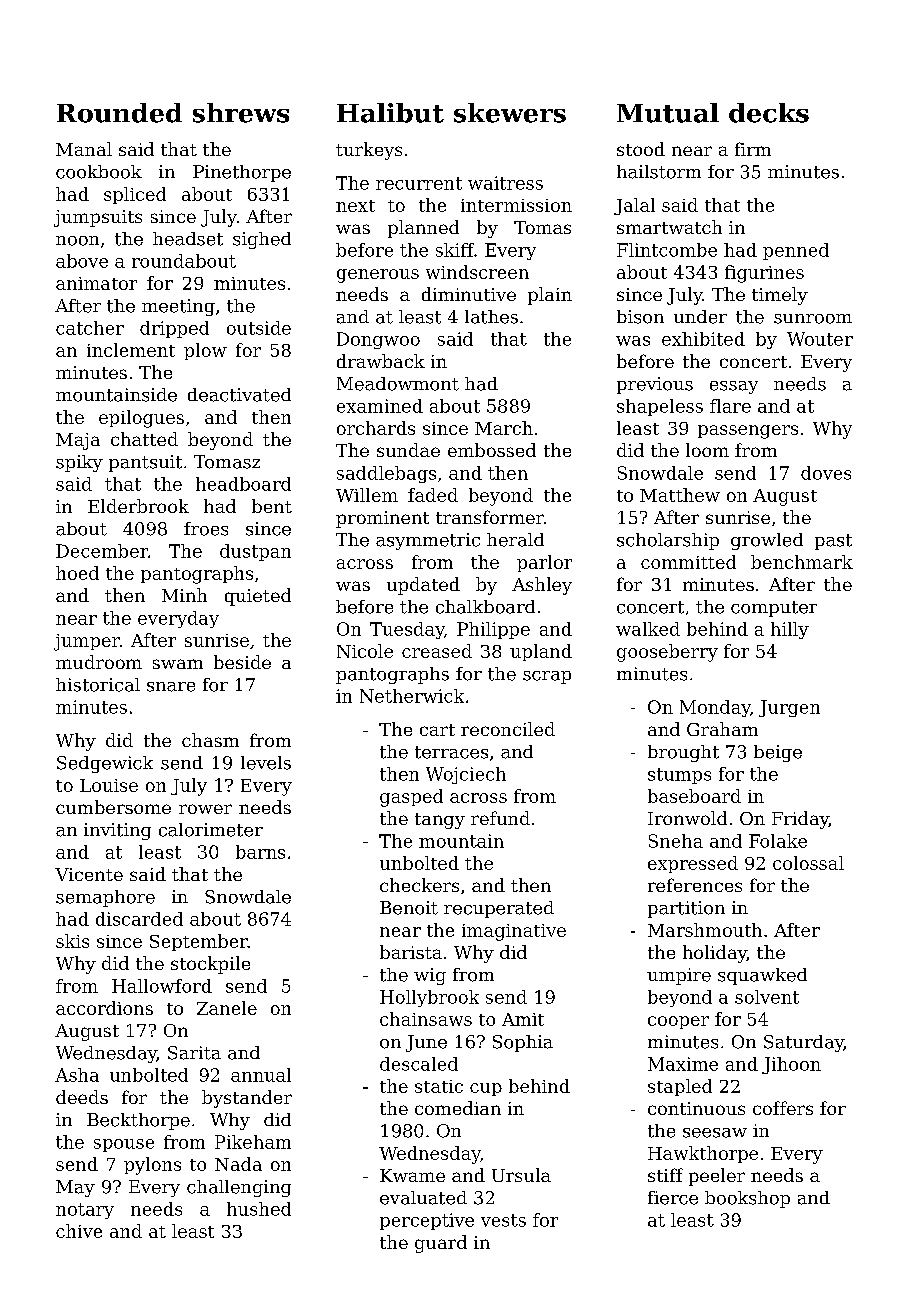 The height and width of the document is (1316, 908). What do you see at coordinates (84, 149) in the document?
I see `Manal` at bounding box center [84, 149].
